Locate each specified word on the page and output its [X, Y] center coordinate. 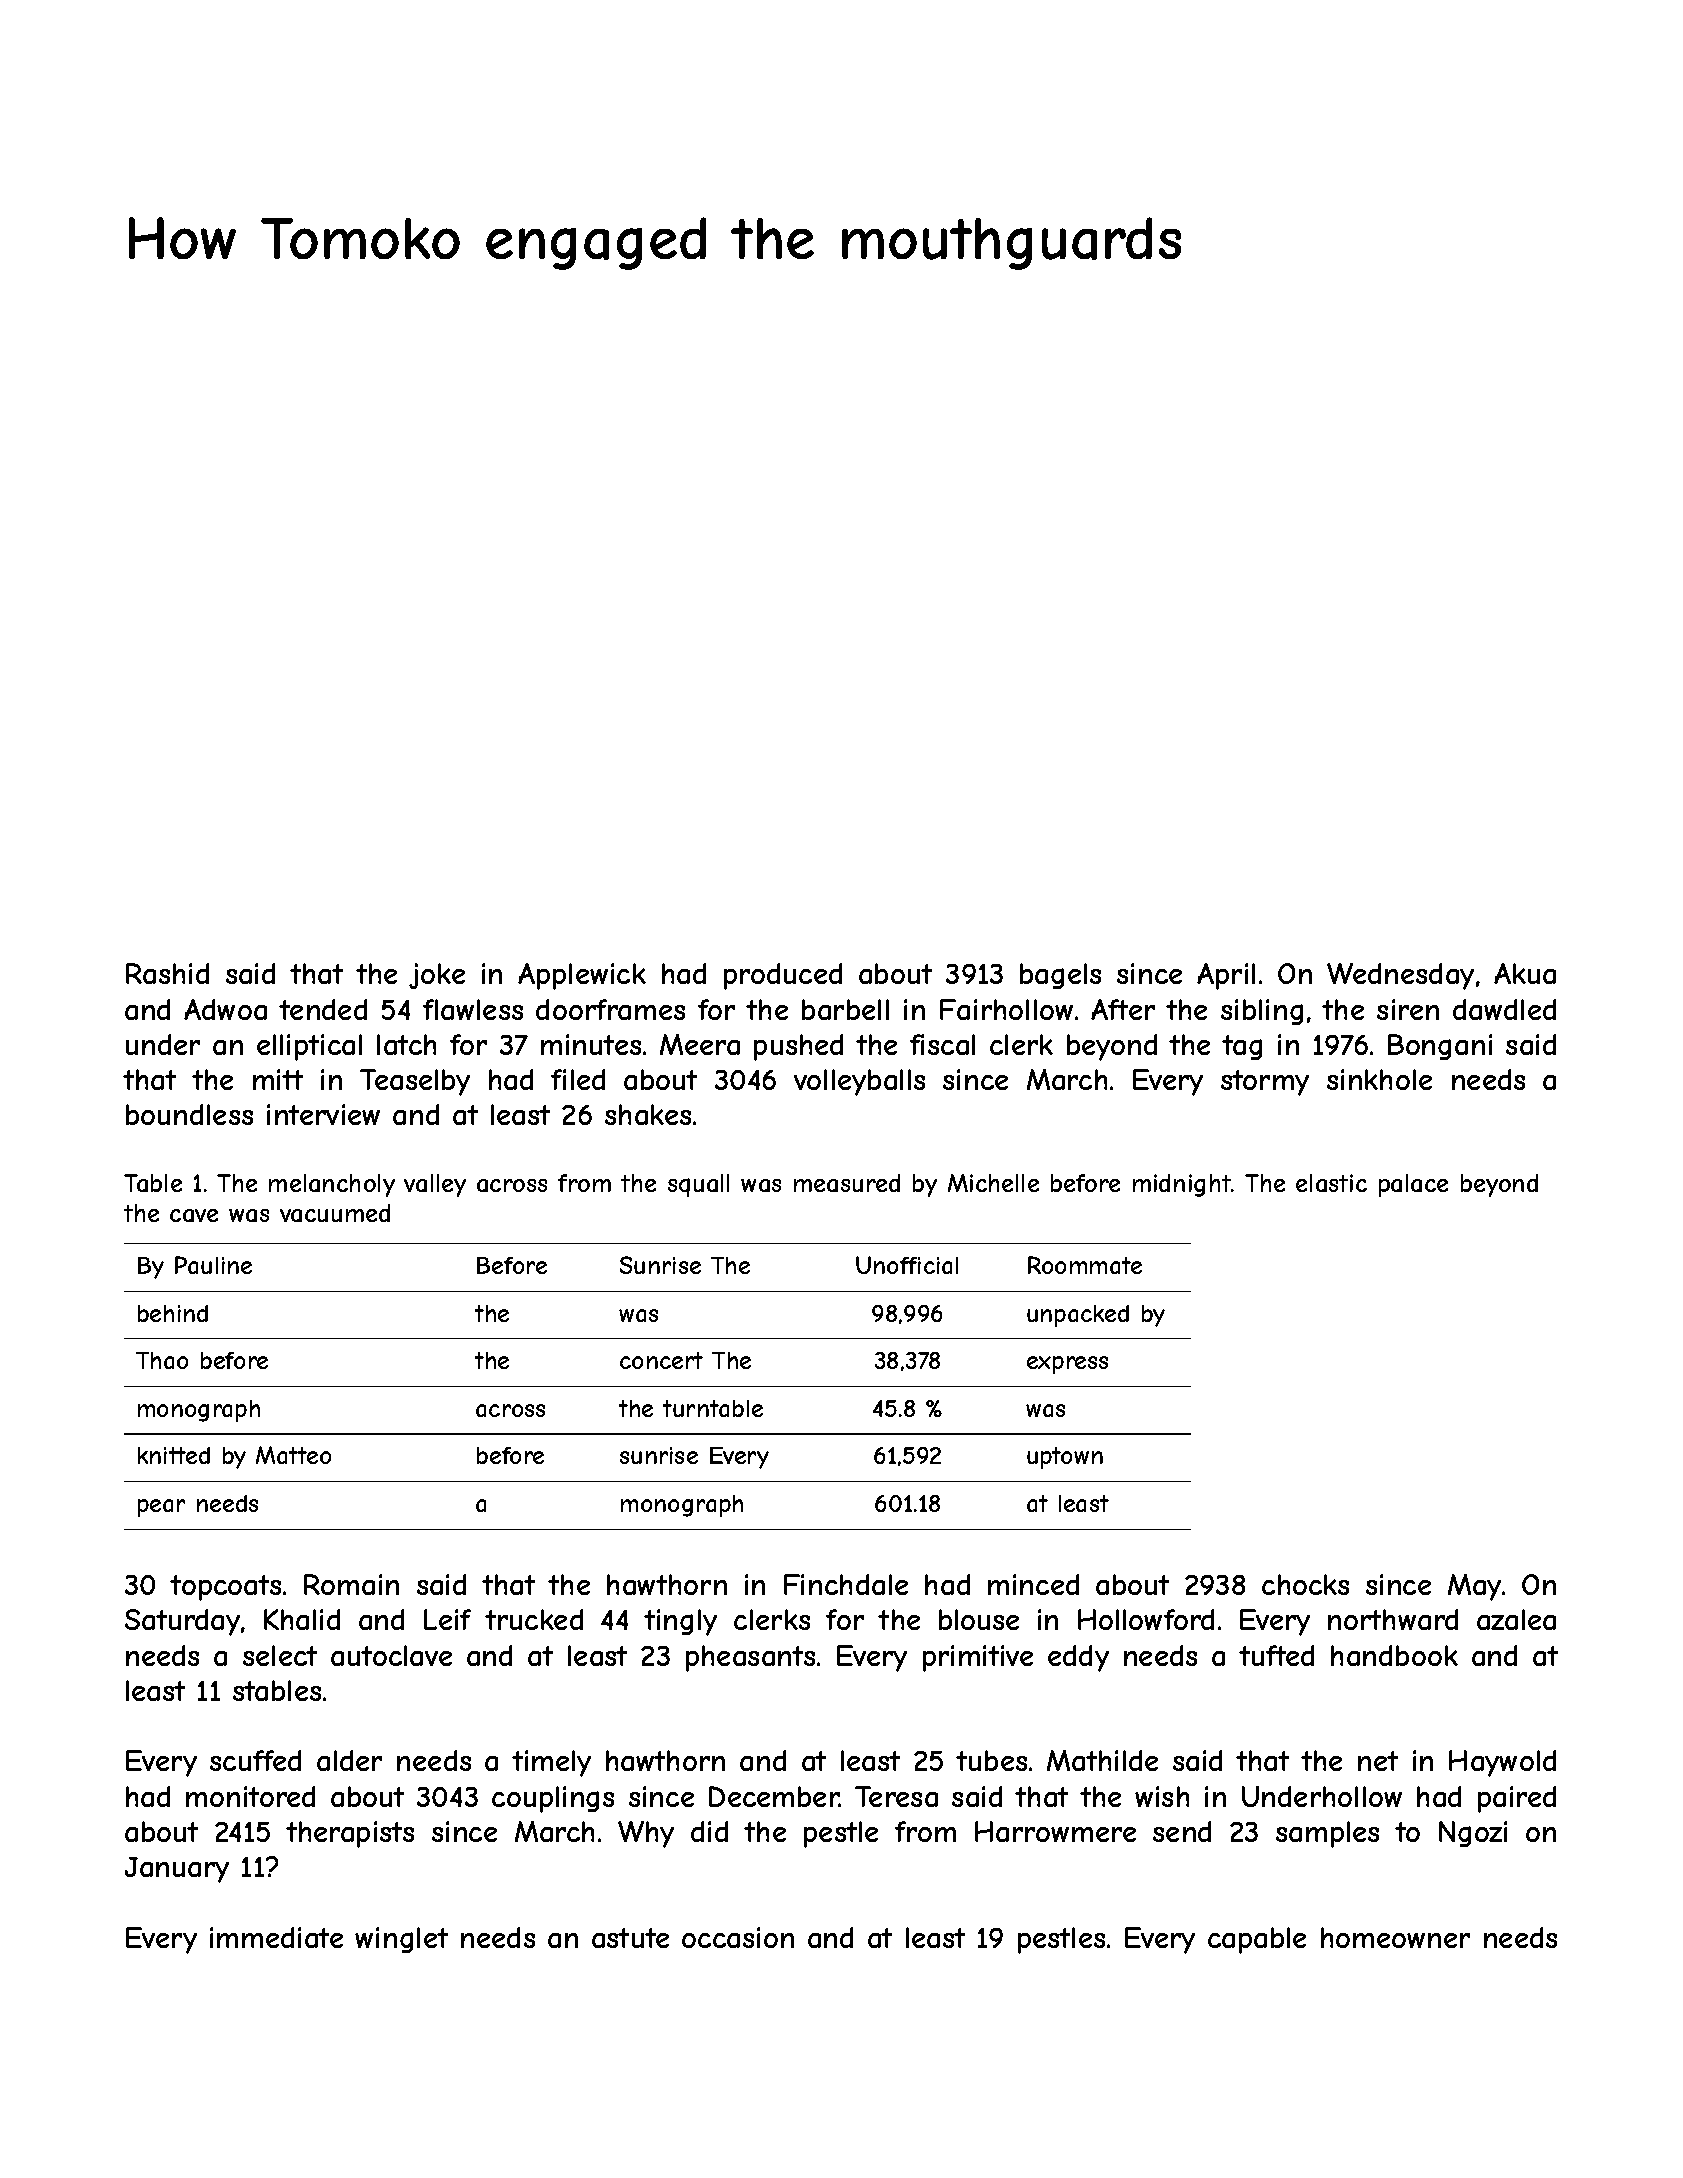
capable [1257, 1940]
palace [1413, 1185]
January [177, 1870]
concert [661, 1360]
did [709, 1831]
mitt [278, 1079]
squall [698, 1185]
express [1067, 1365]
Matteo [293, 1455]
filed [578, 1079]
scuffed [255, 1760]
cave [194, 1215]
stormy [1265, 1083]
